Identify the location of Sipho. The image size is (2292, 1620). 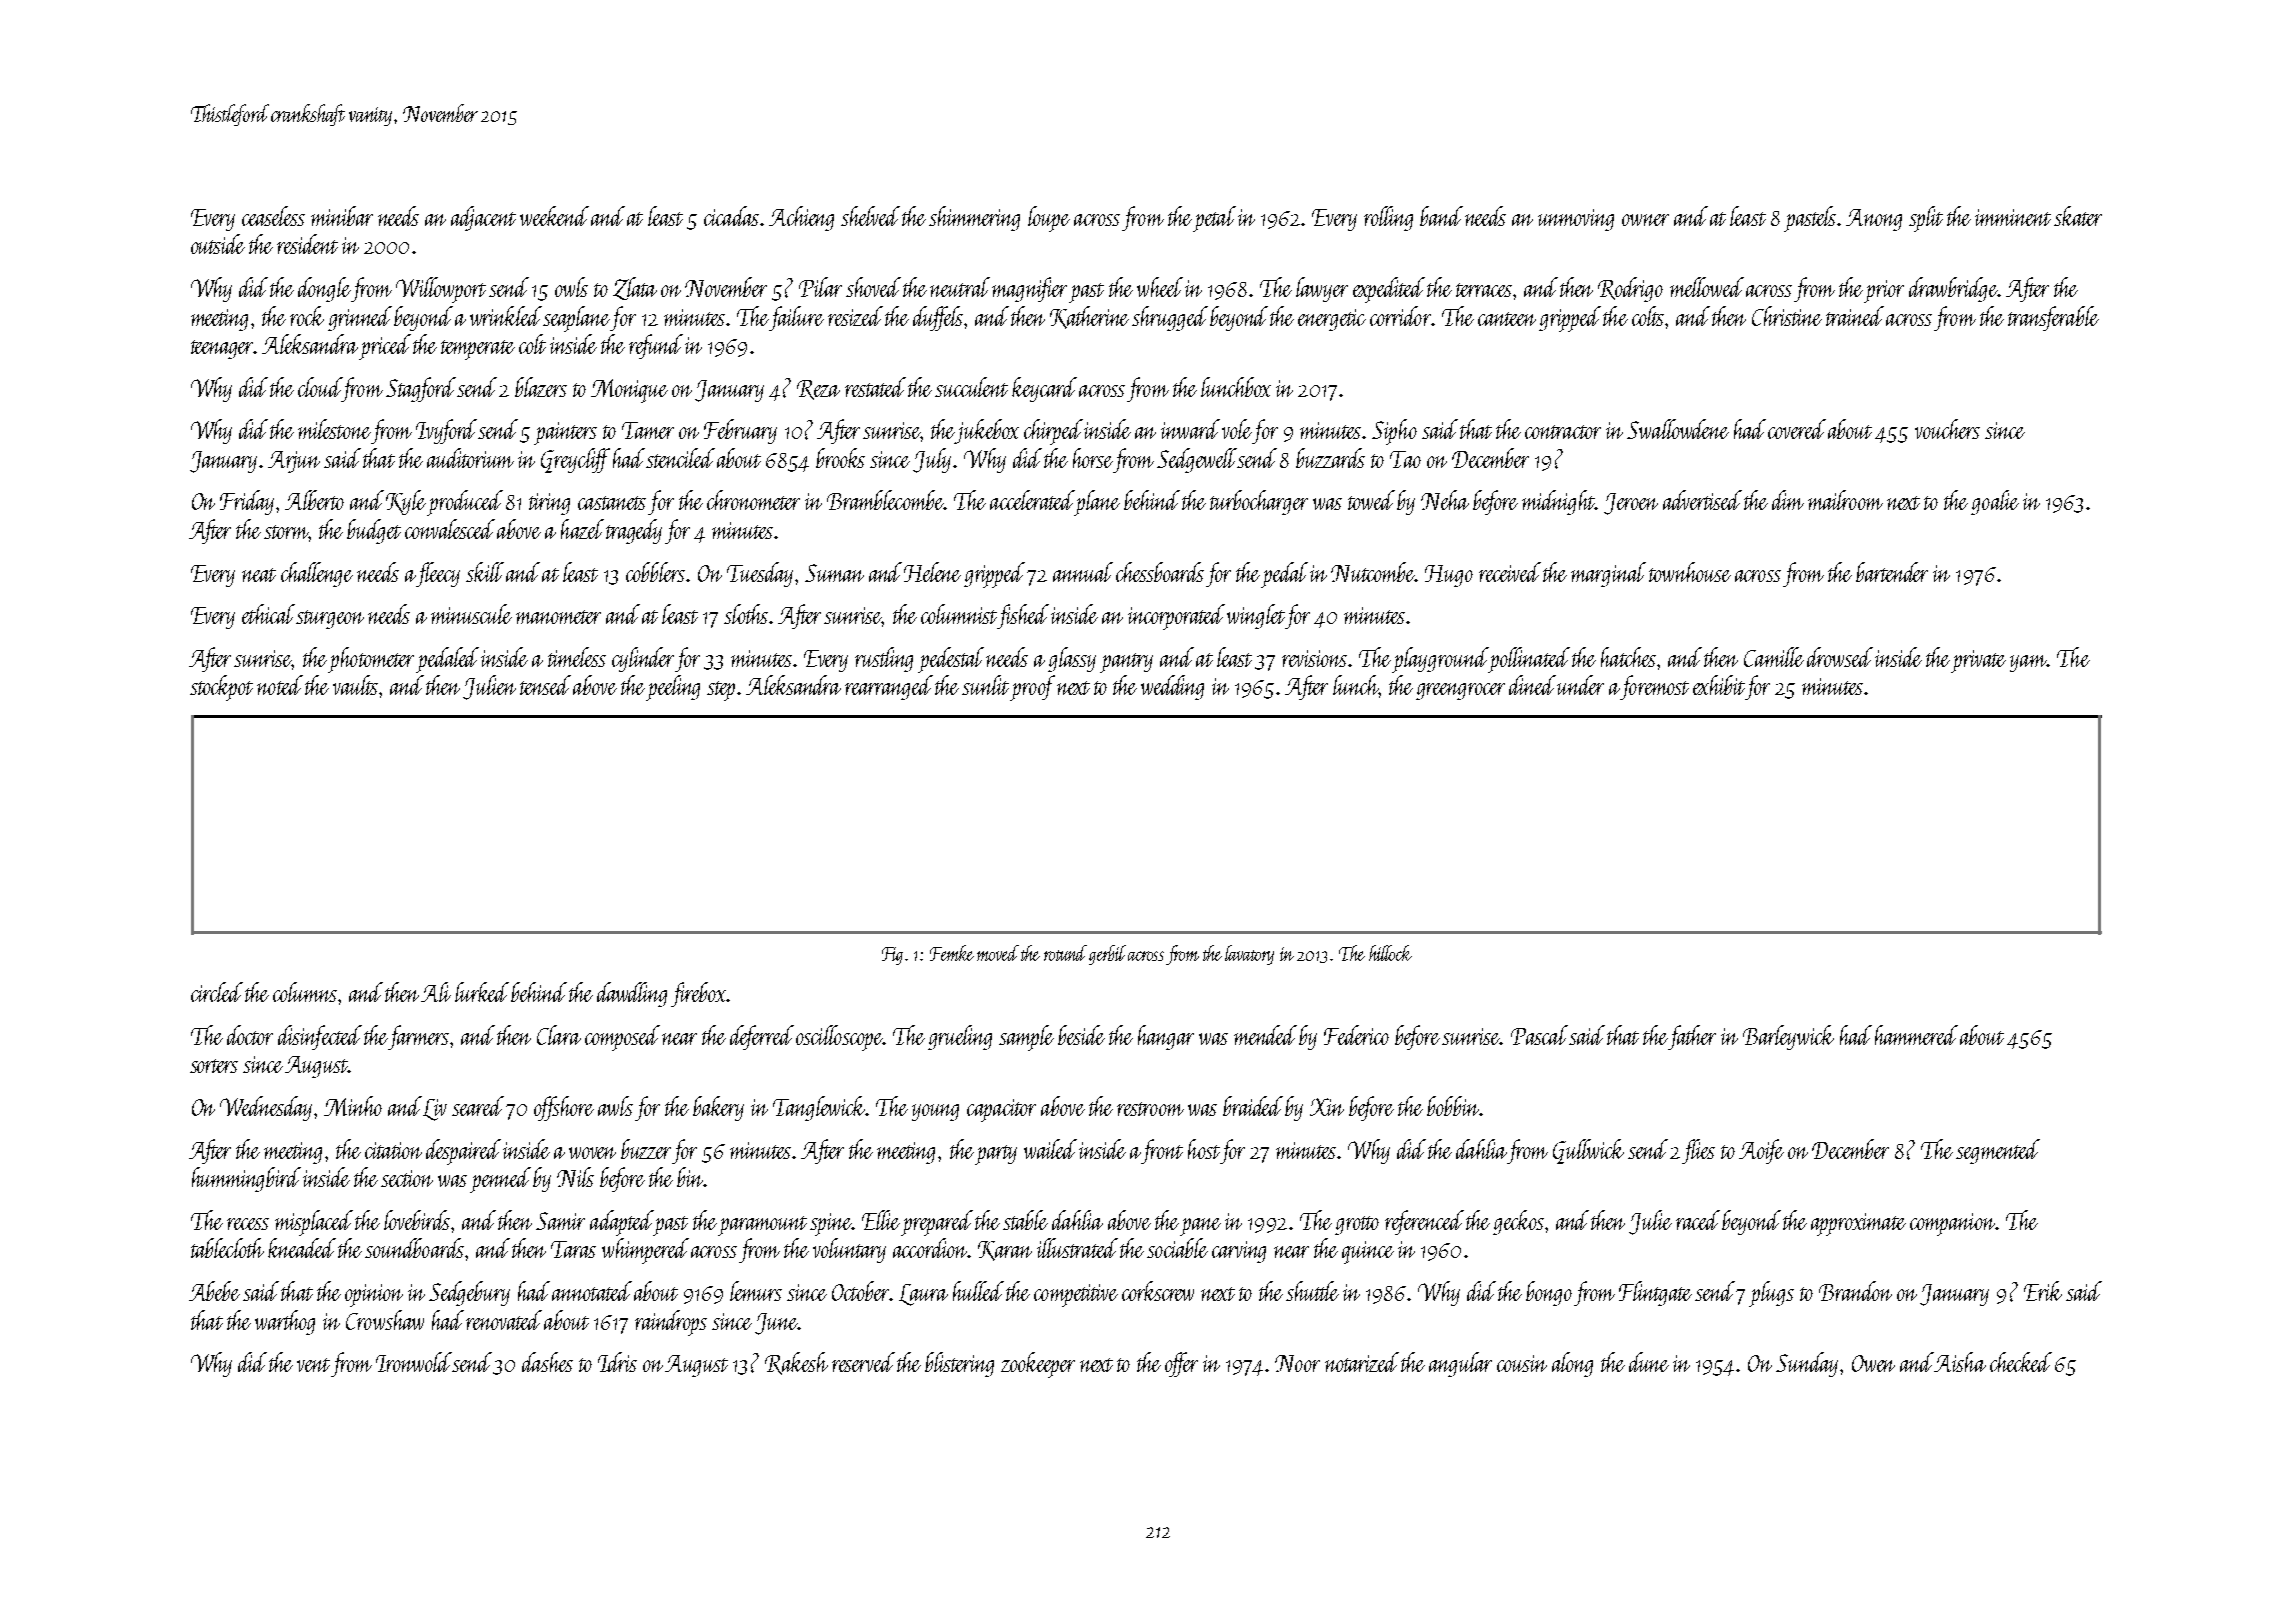
(1394, 432).
